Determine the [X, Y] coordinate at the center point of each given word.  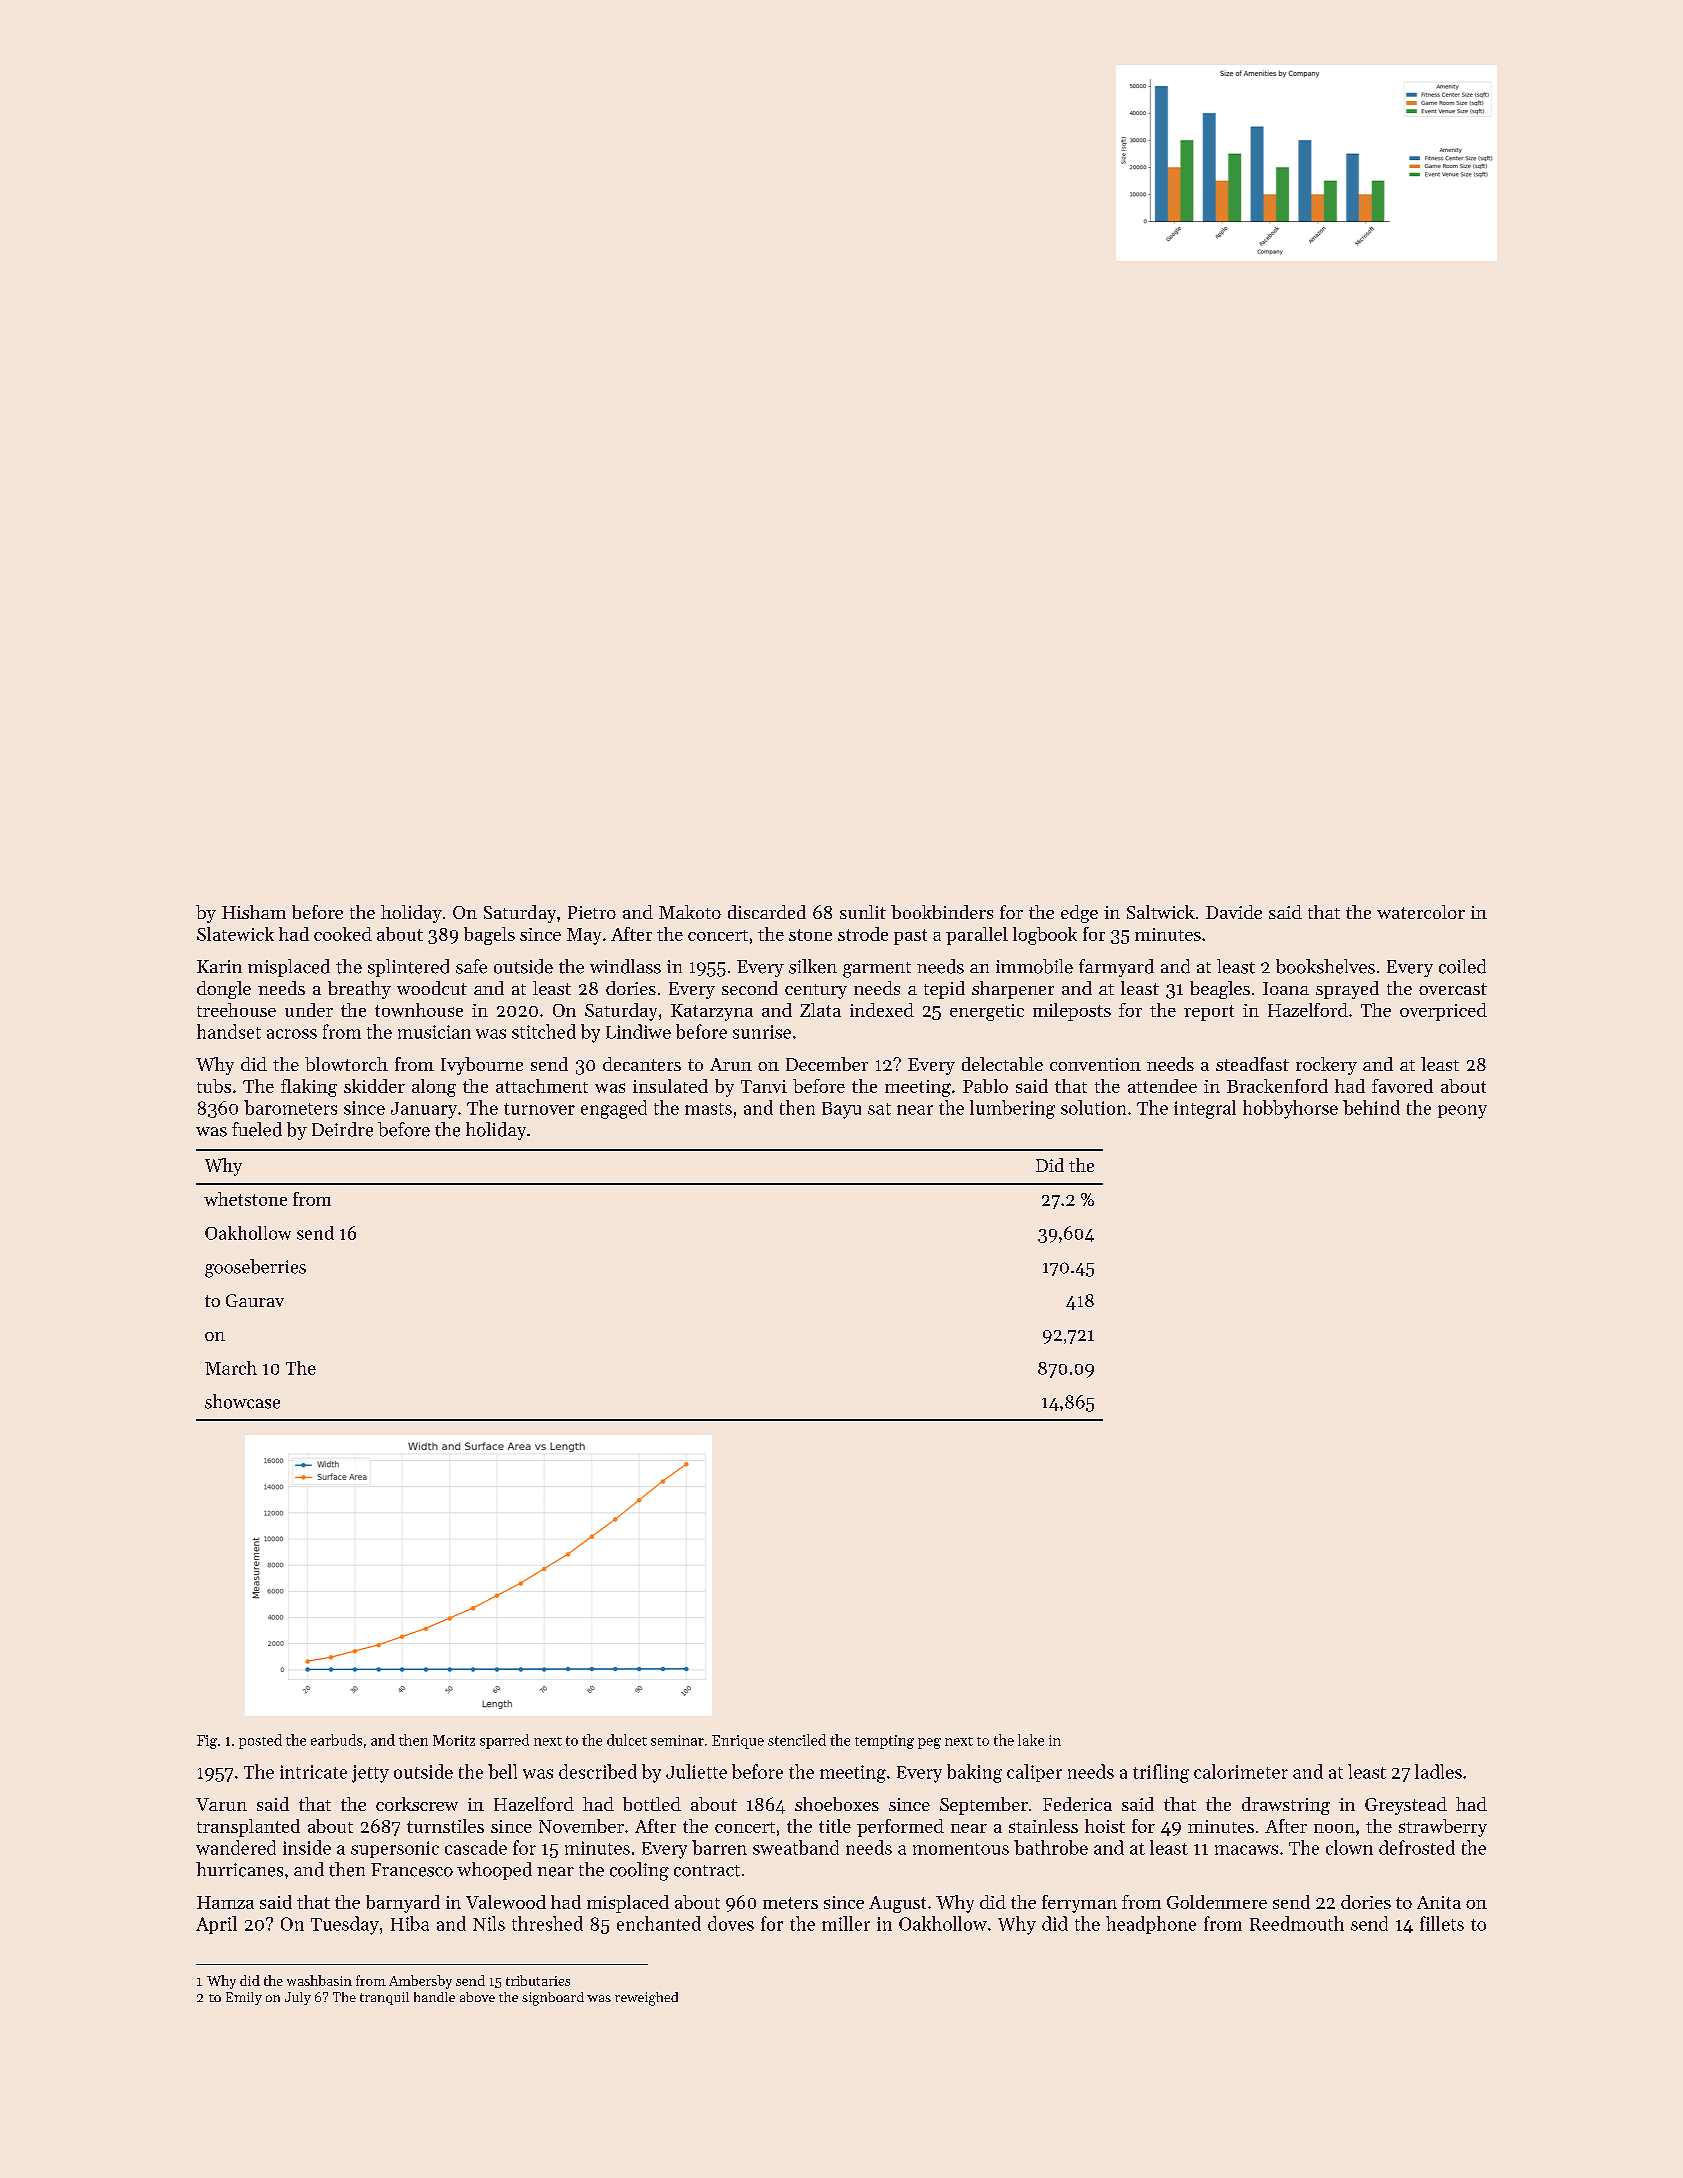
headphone [1151, 1925]
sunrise [762, 1032]
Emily [244, 1998]
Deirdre [342, 1129]
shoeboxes [837, 1804]
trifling [1161, 1773]
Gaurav [255, 1300]
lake [1031, 1740]
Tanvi [764, 1086]
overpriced [1443, 1012]
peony [1462, 1112]
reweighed [646, 1999]
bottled [652, 1804]
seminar [677, 1740]
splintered [408, 968]
